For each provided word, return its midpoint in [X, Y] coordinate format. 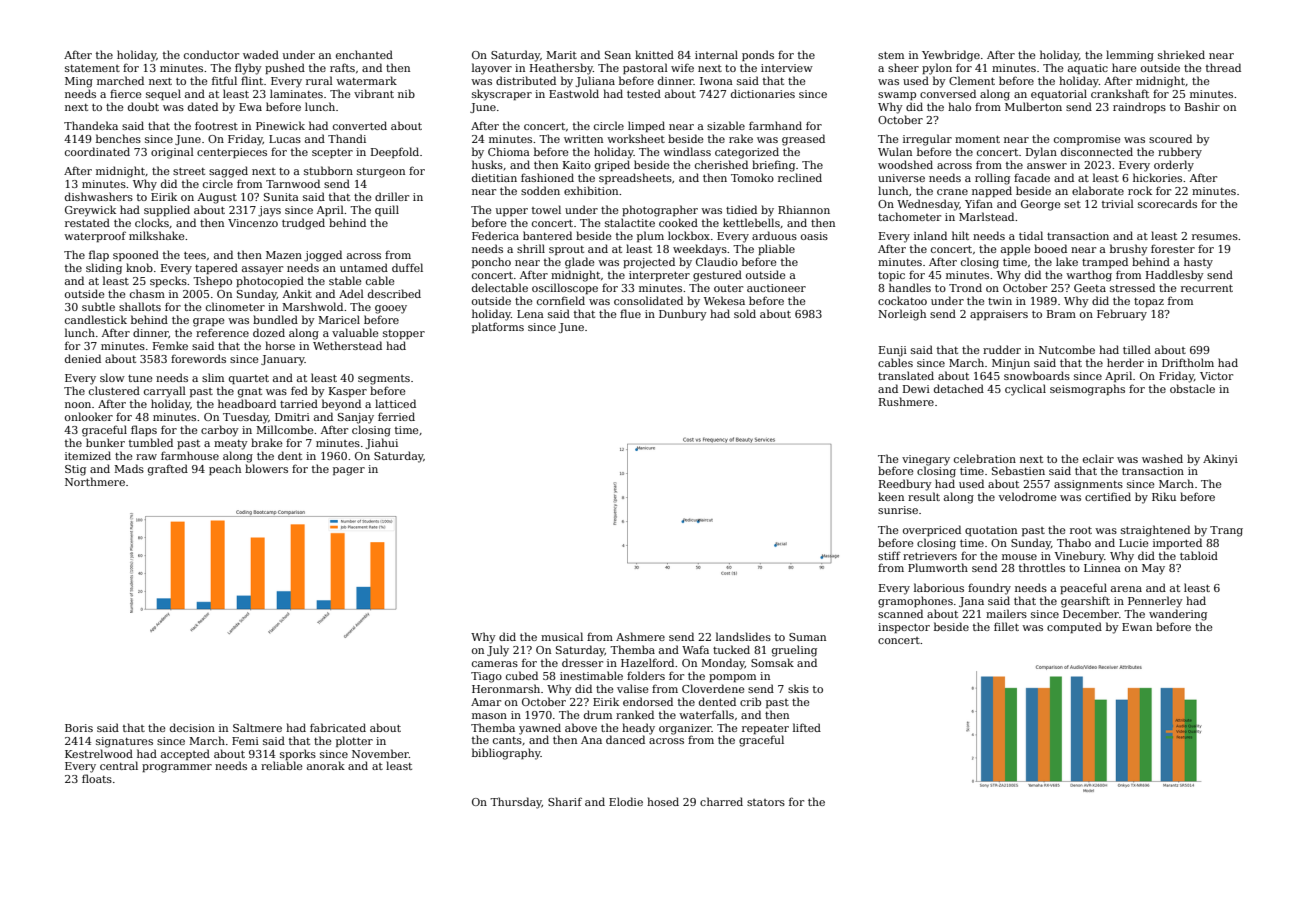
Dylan [1041, 153]
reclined [800, 177]
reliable [281, 765]
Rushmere [906, 401]
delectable [500, 287]
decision [192, 727]
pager [349, 471]
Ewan [1137, 627]
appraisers [999, 315]
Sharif [565, 801]
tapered [216, 268]
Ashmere [640, 636]
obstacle [1192, 388]
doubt [143, 106]
